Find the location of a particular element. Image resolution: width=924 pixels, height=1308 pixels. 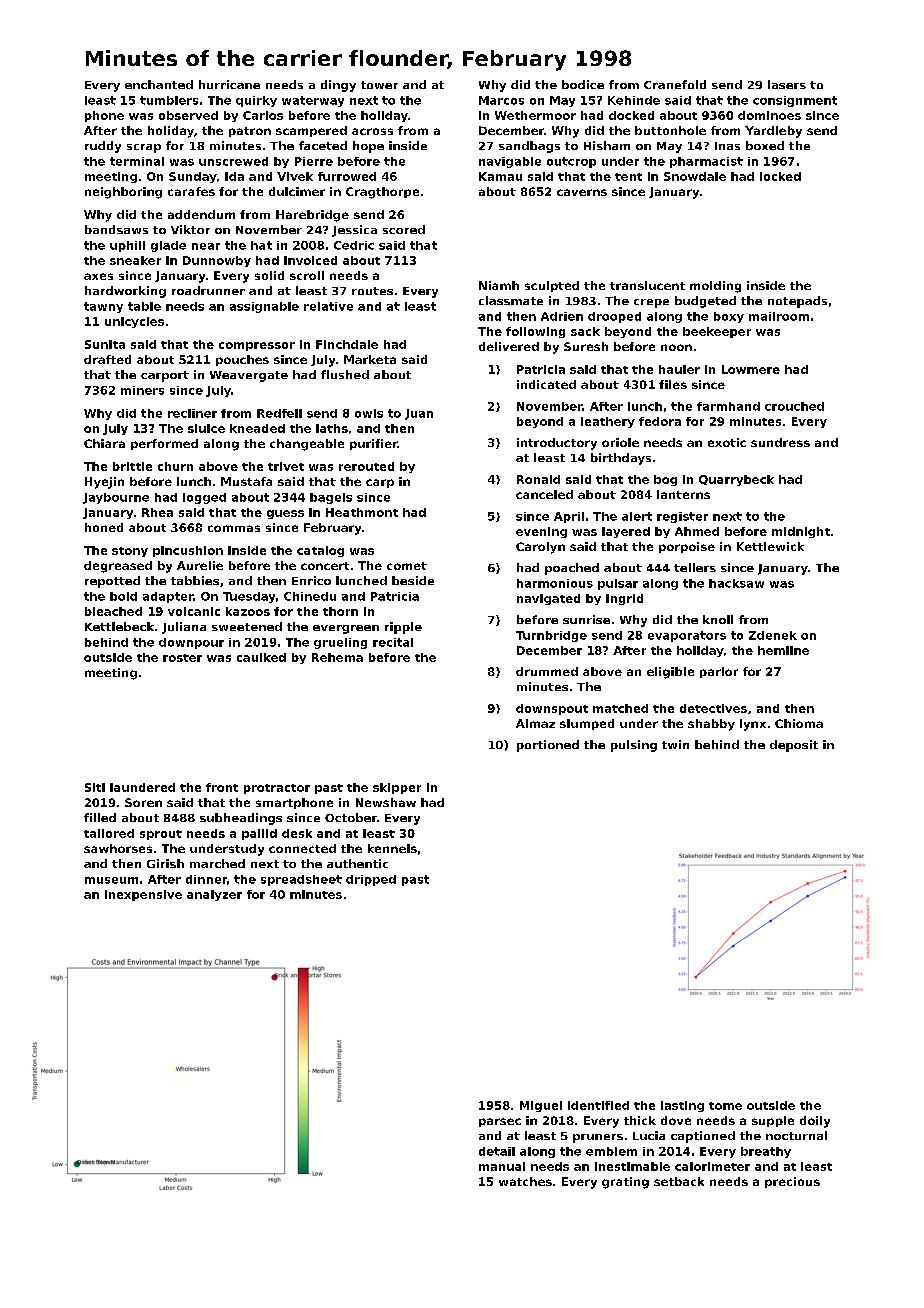

drummed is located at coordinates (547, 671).
